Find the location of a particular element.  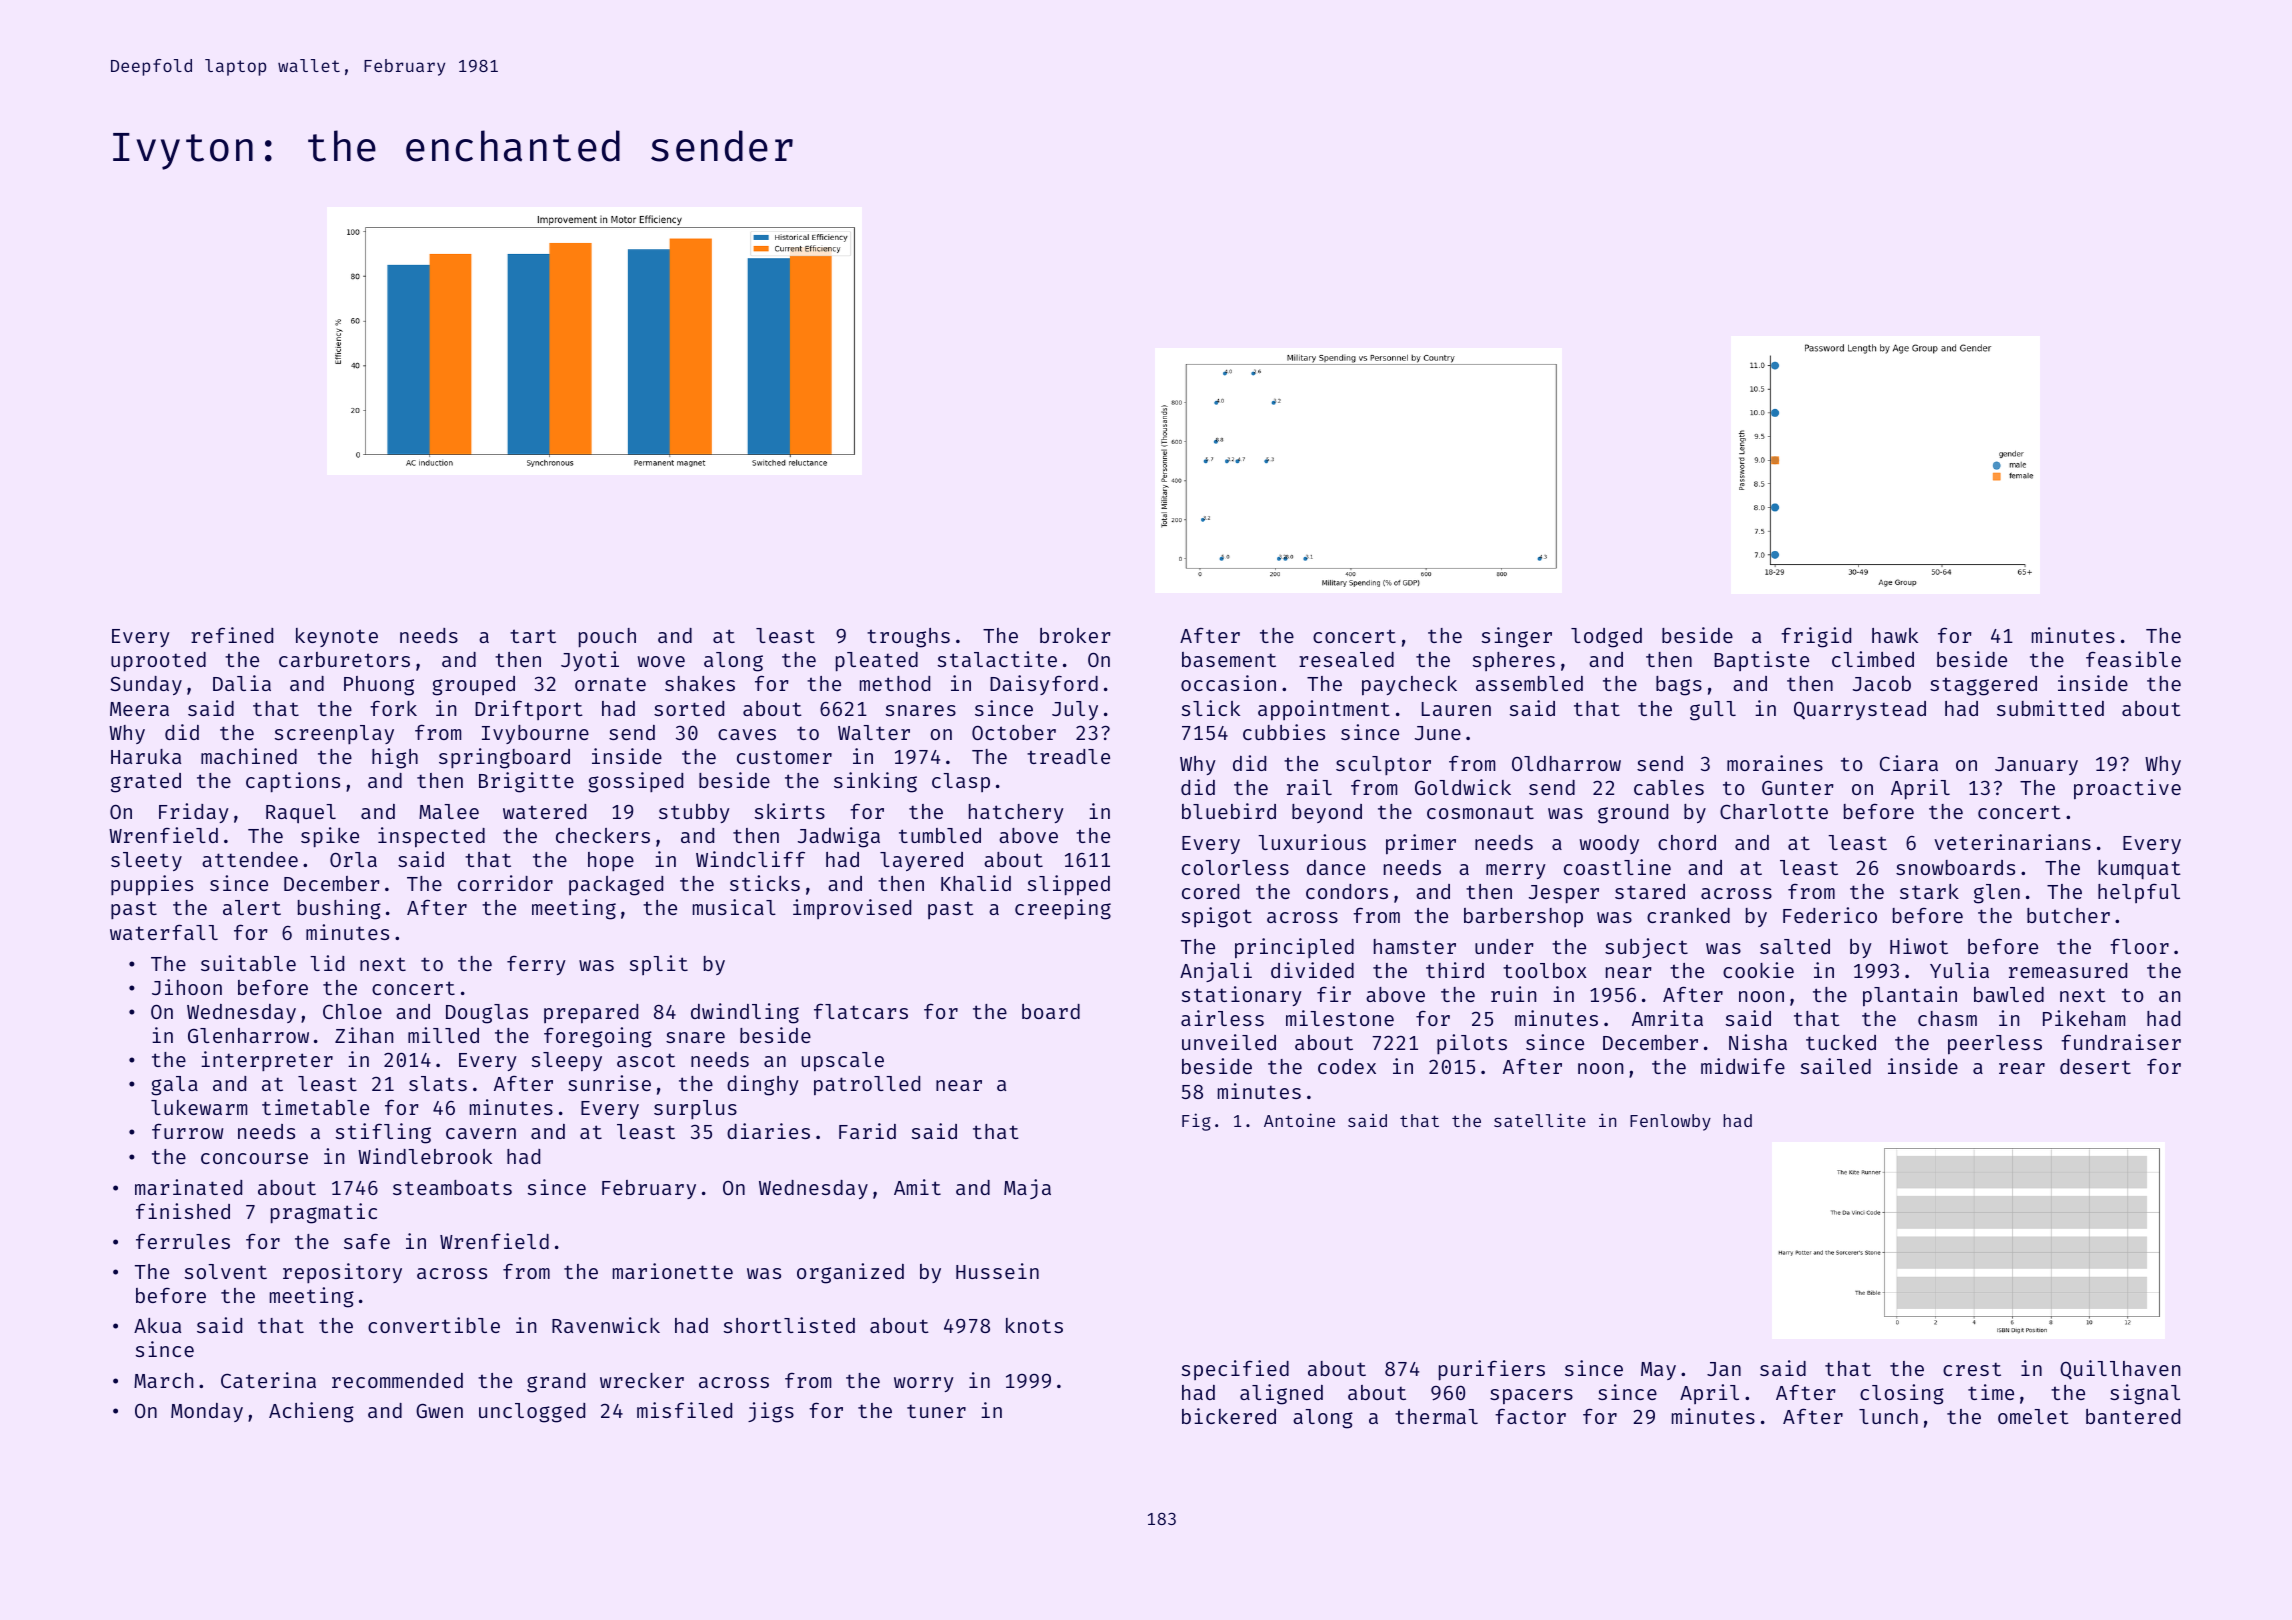

resealed is located at coordinates (1346, 659).
